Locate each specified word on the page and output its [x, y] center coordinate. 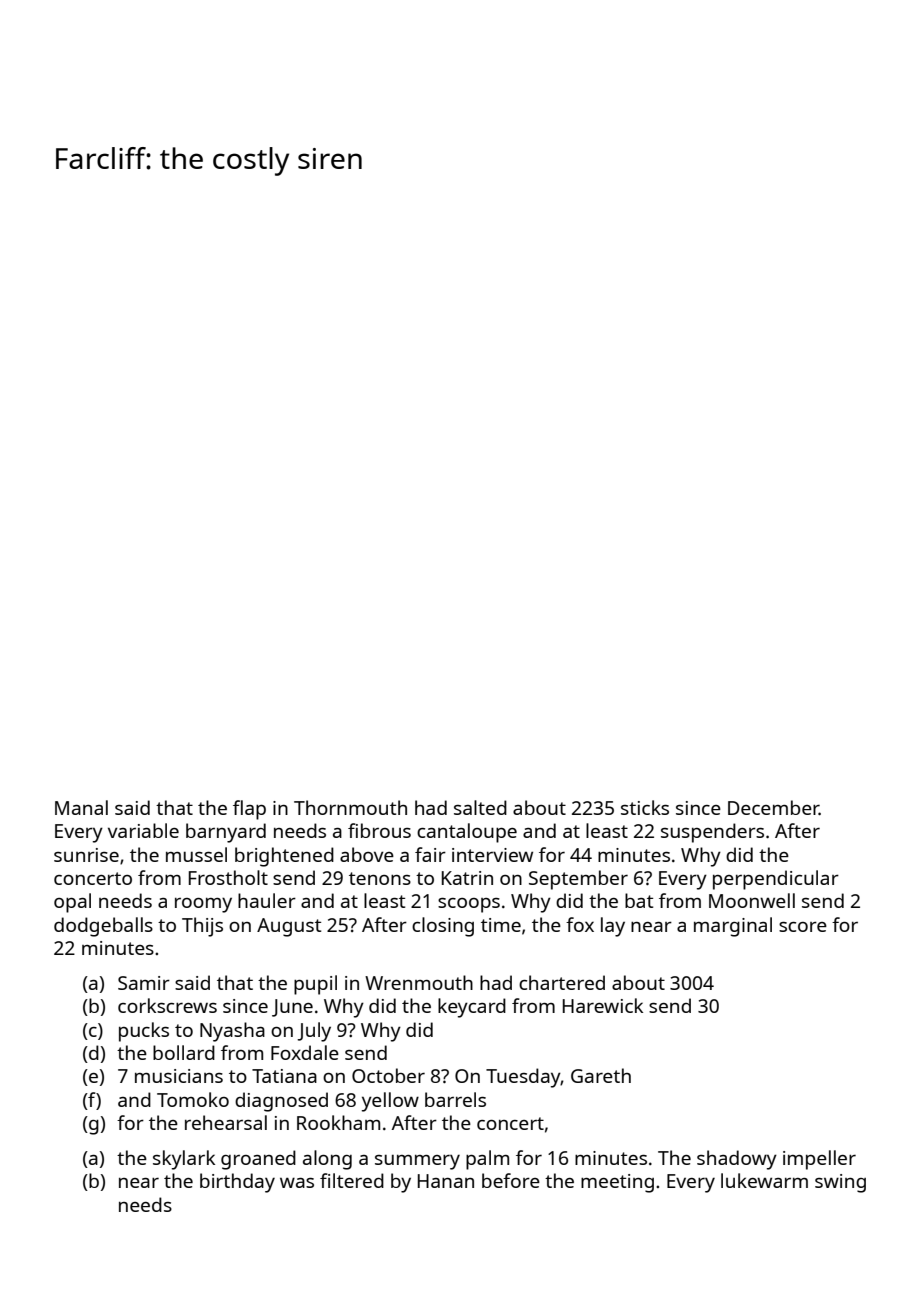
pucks [144, 1032]
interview [492, 855]
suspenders [712, 833]
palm [487, 1160]
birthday [237, 1183]
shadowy [737, 1160]
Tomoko [193, 1099]
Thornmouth [350, 807]
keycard [472, 1008]
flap [249, 810]
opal [72, 903]
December [773, 807]
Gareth [601, 1075]
